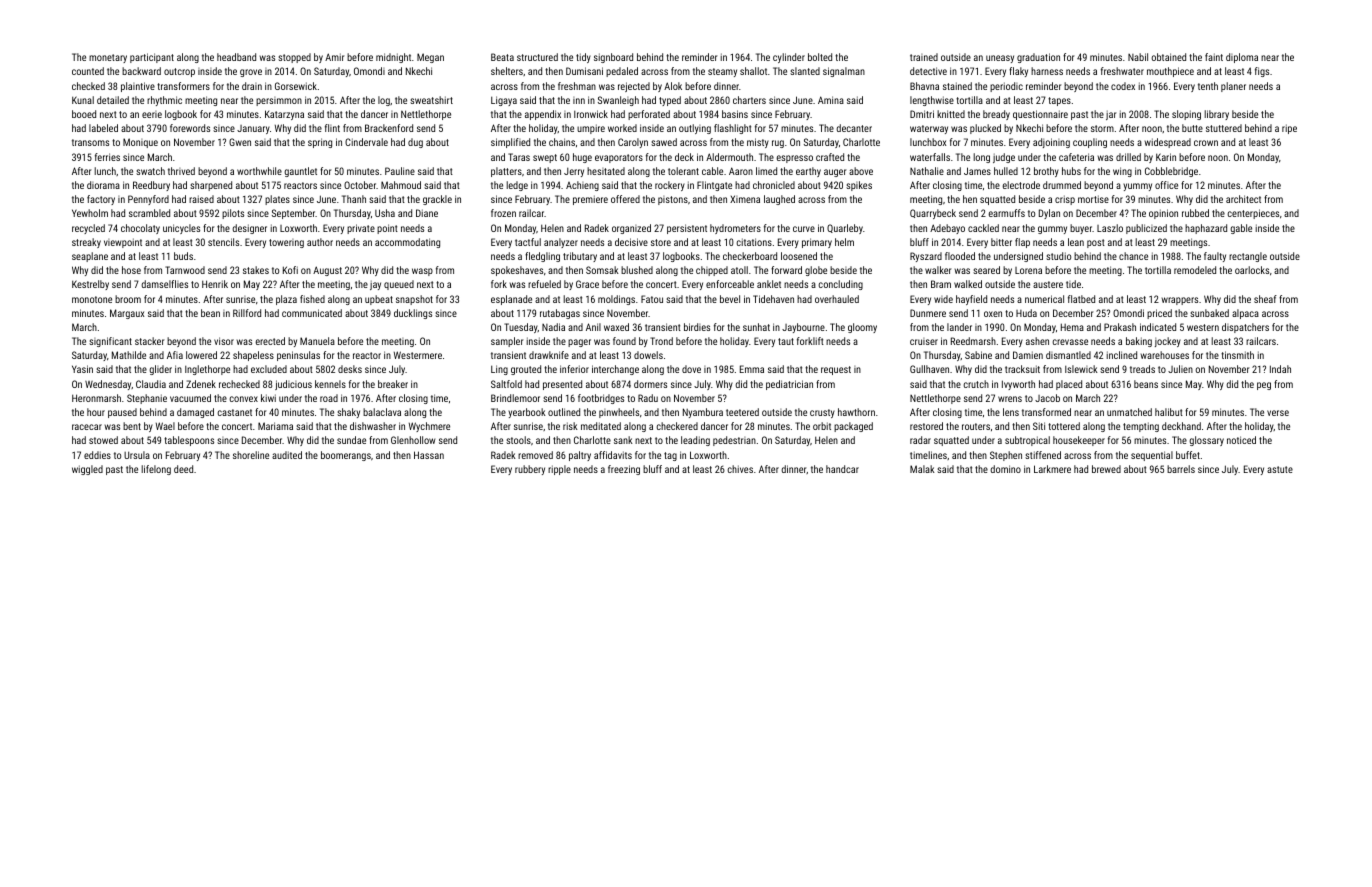 The width and height of the screenshot is (1372, 887). What do you see at coordinates (502, 57) in the screenshot?
I see `Beata` at bounding box center [502, 57].
